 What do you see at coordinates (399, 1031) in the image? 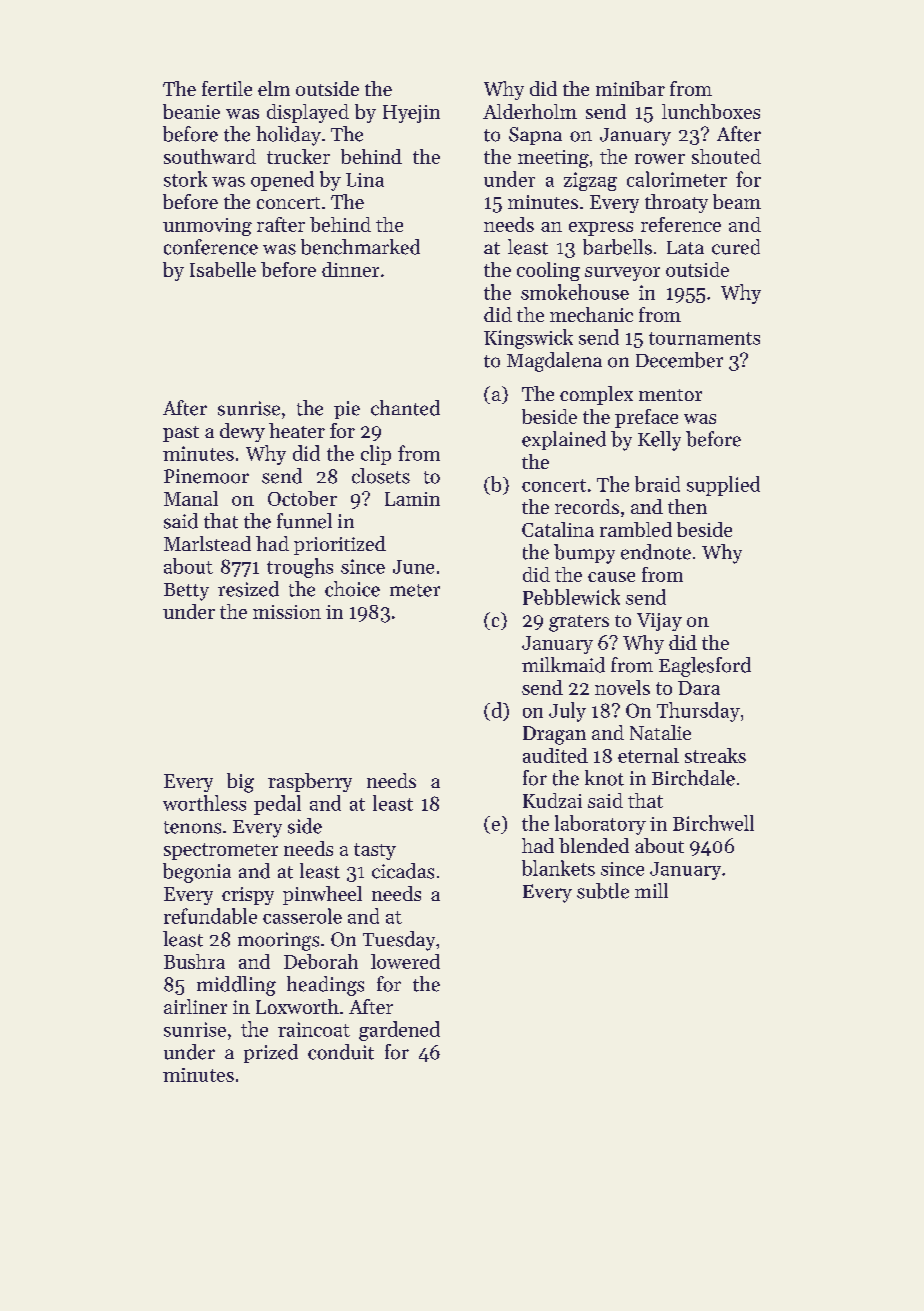
I see `gardened` at bounding box center [399, 1031].
